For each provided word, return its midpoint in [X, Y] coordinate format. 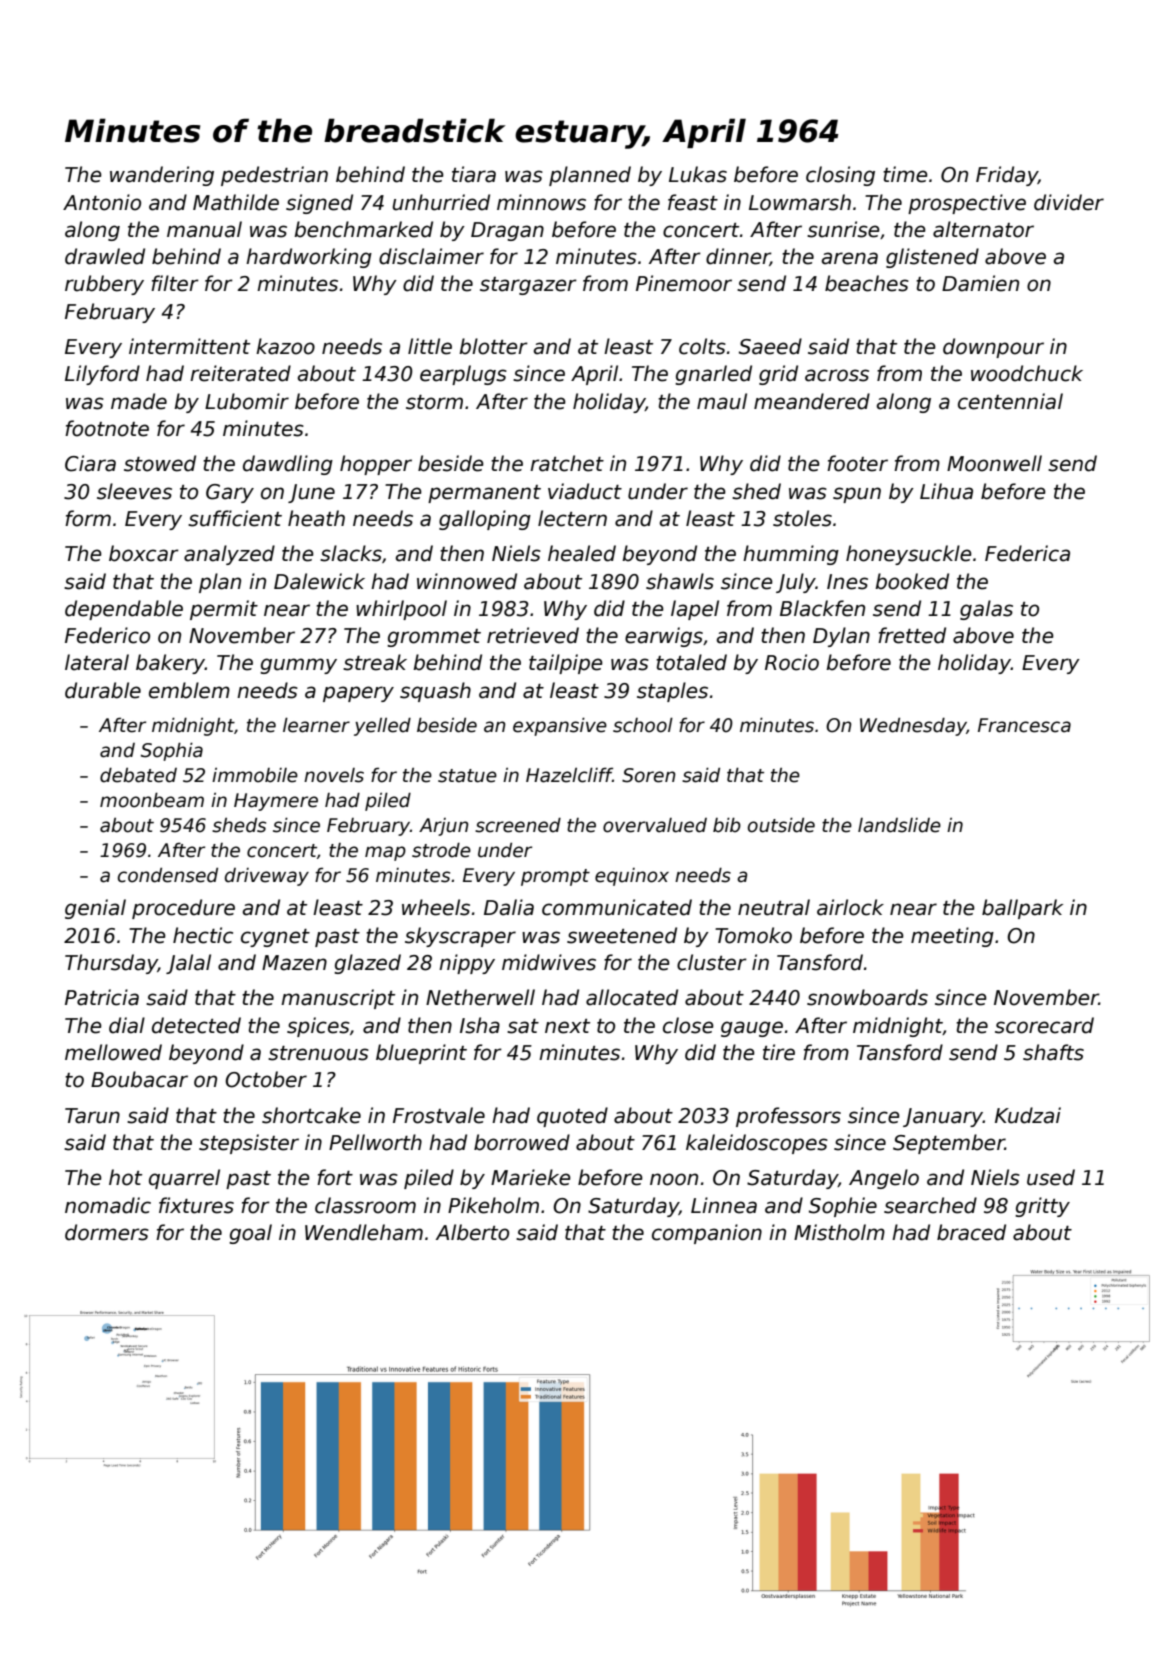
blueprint [421, 1054]
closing [840, 176]
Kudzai [1028, 1115]
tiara [474, 174]
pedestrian [274, 176]
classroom [365, 1205]
